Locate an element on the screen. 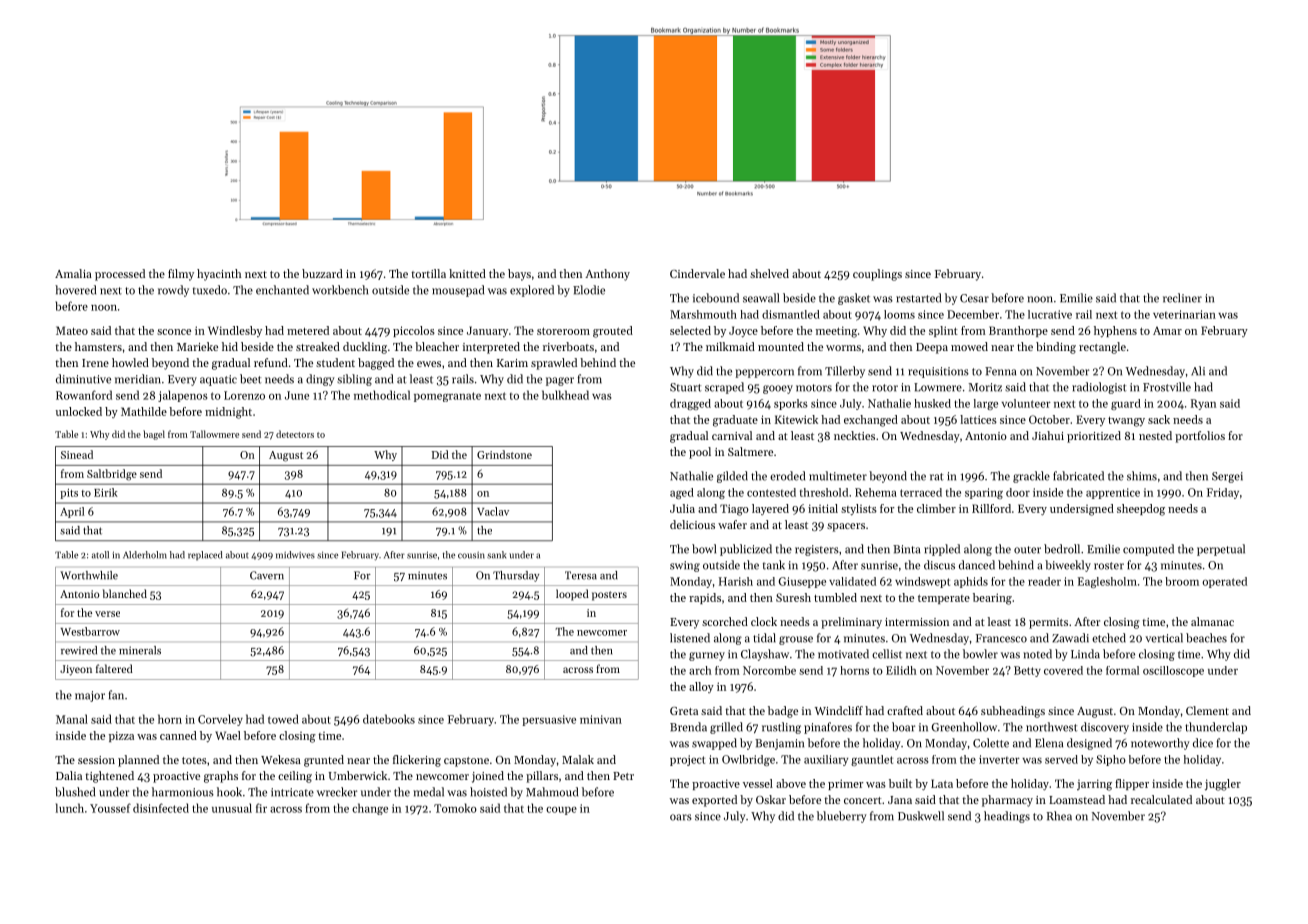 Image resolution: width=1308 pixels, height=924 pixels. fir is located at coordinates (261, 808).
